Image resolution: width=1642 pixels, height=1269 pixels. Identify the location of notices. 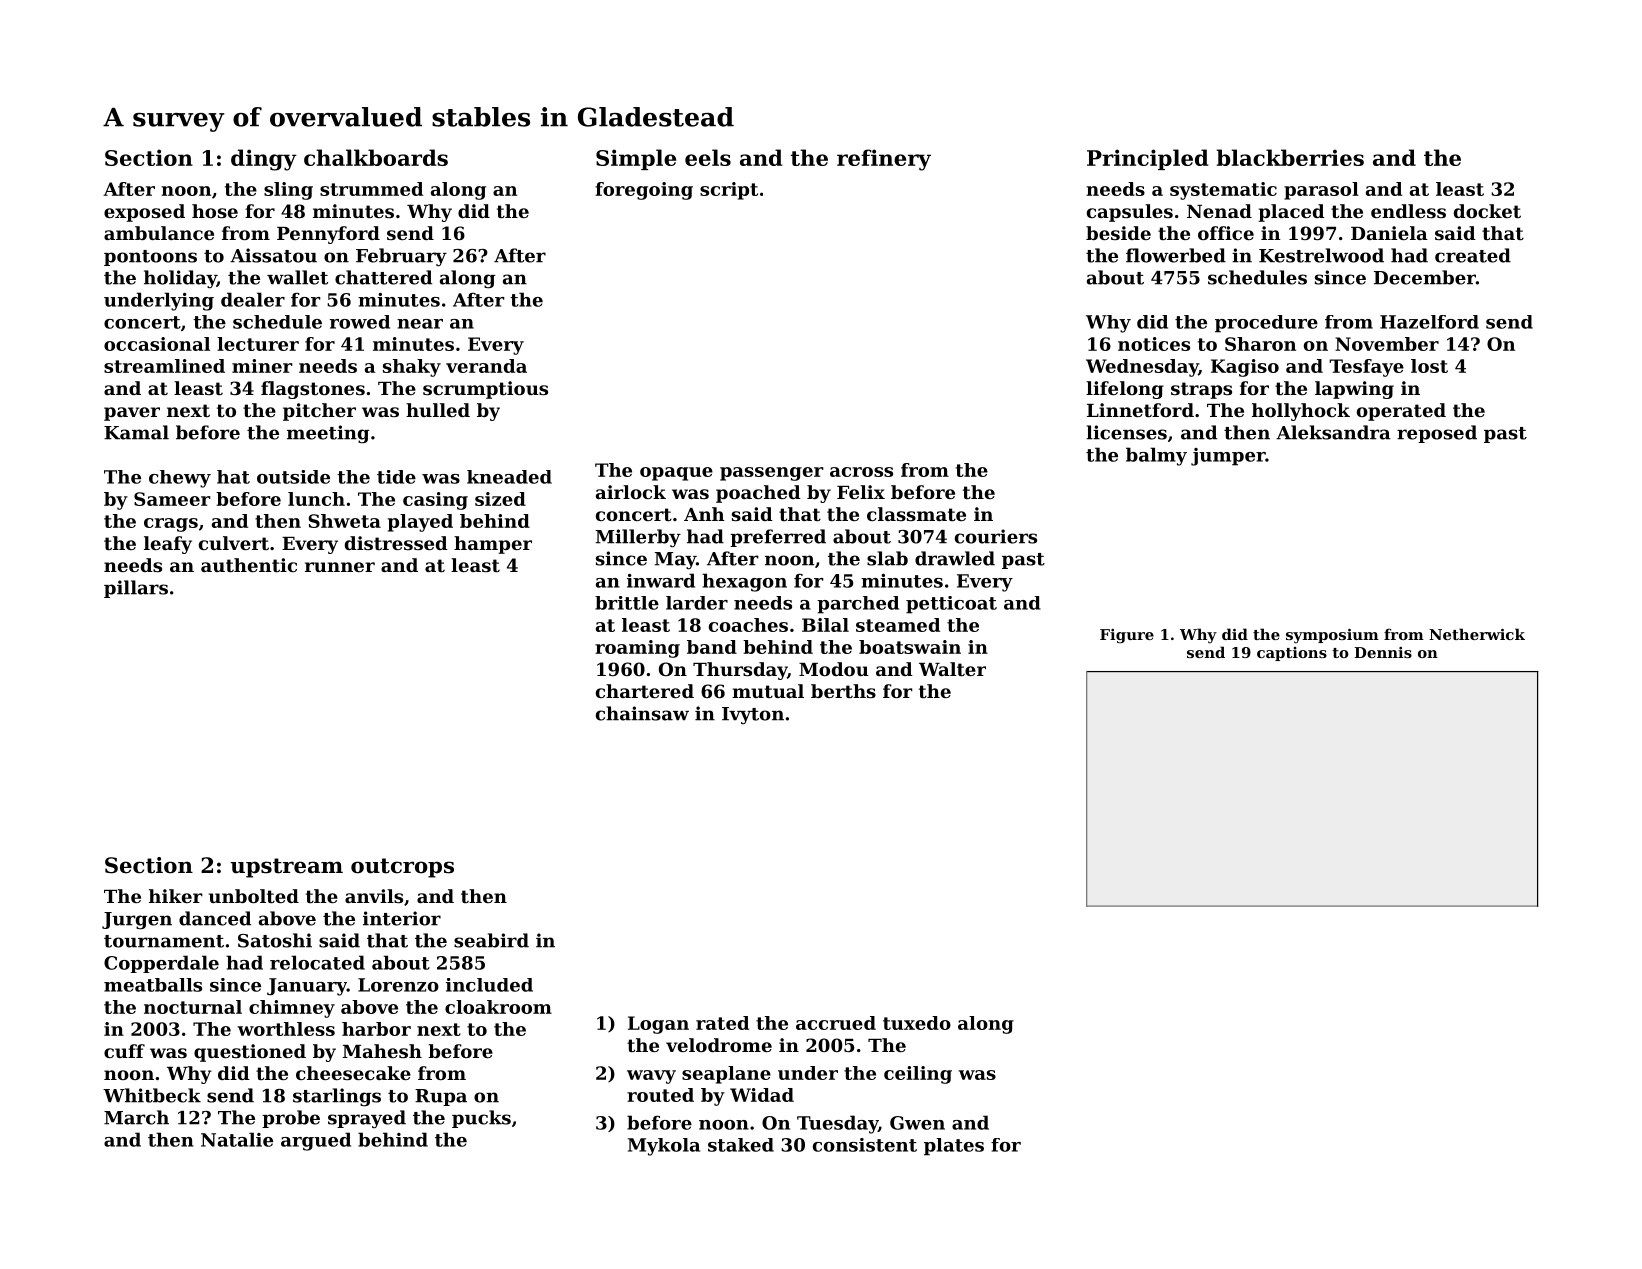
(1154, 344).
